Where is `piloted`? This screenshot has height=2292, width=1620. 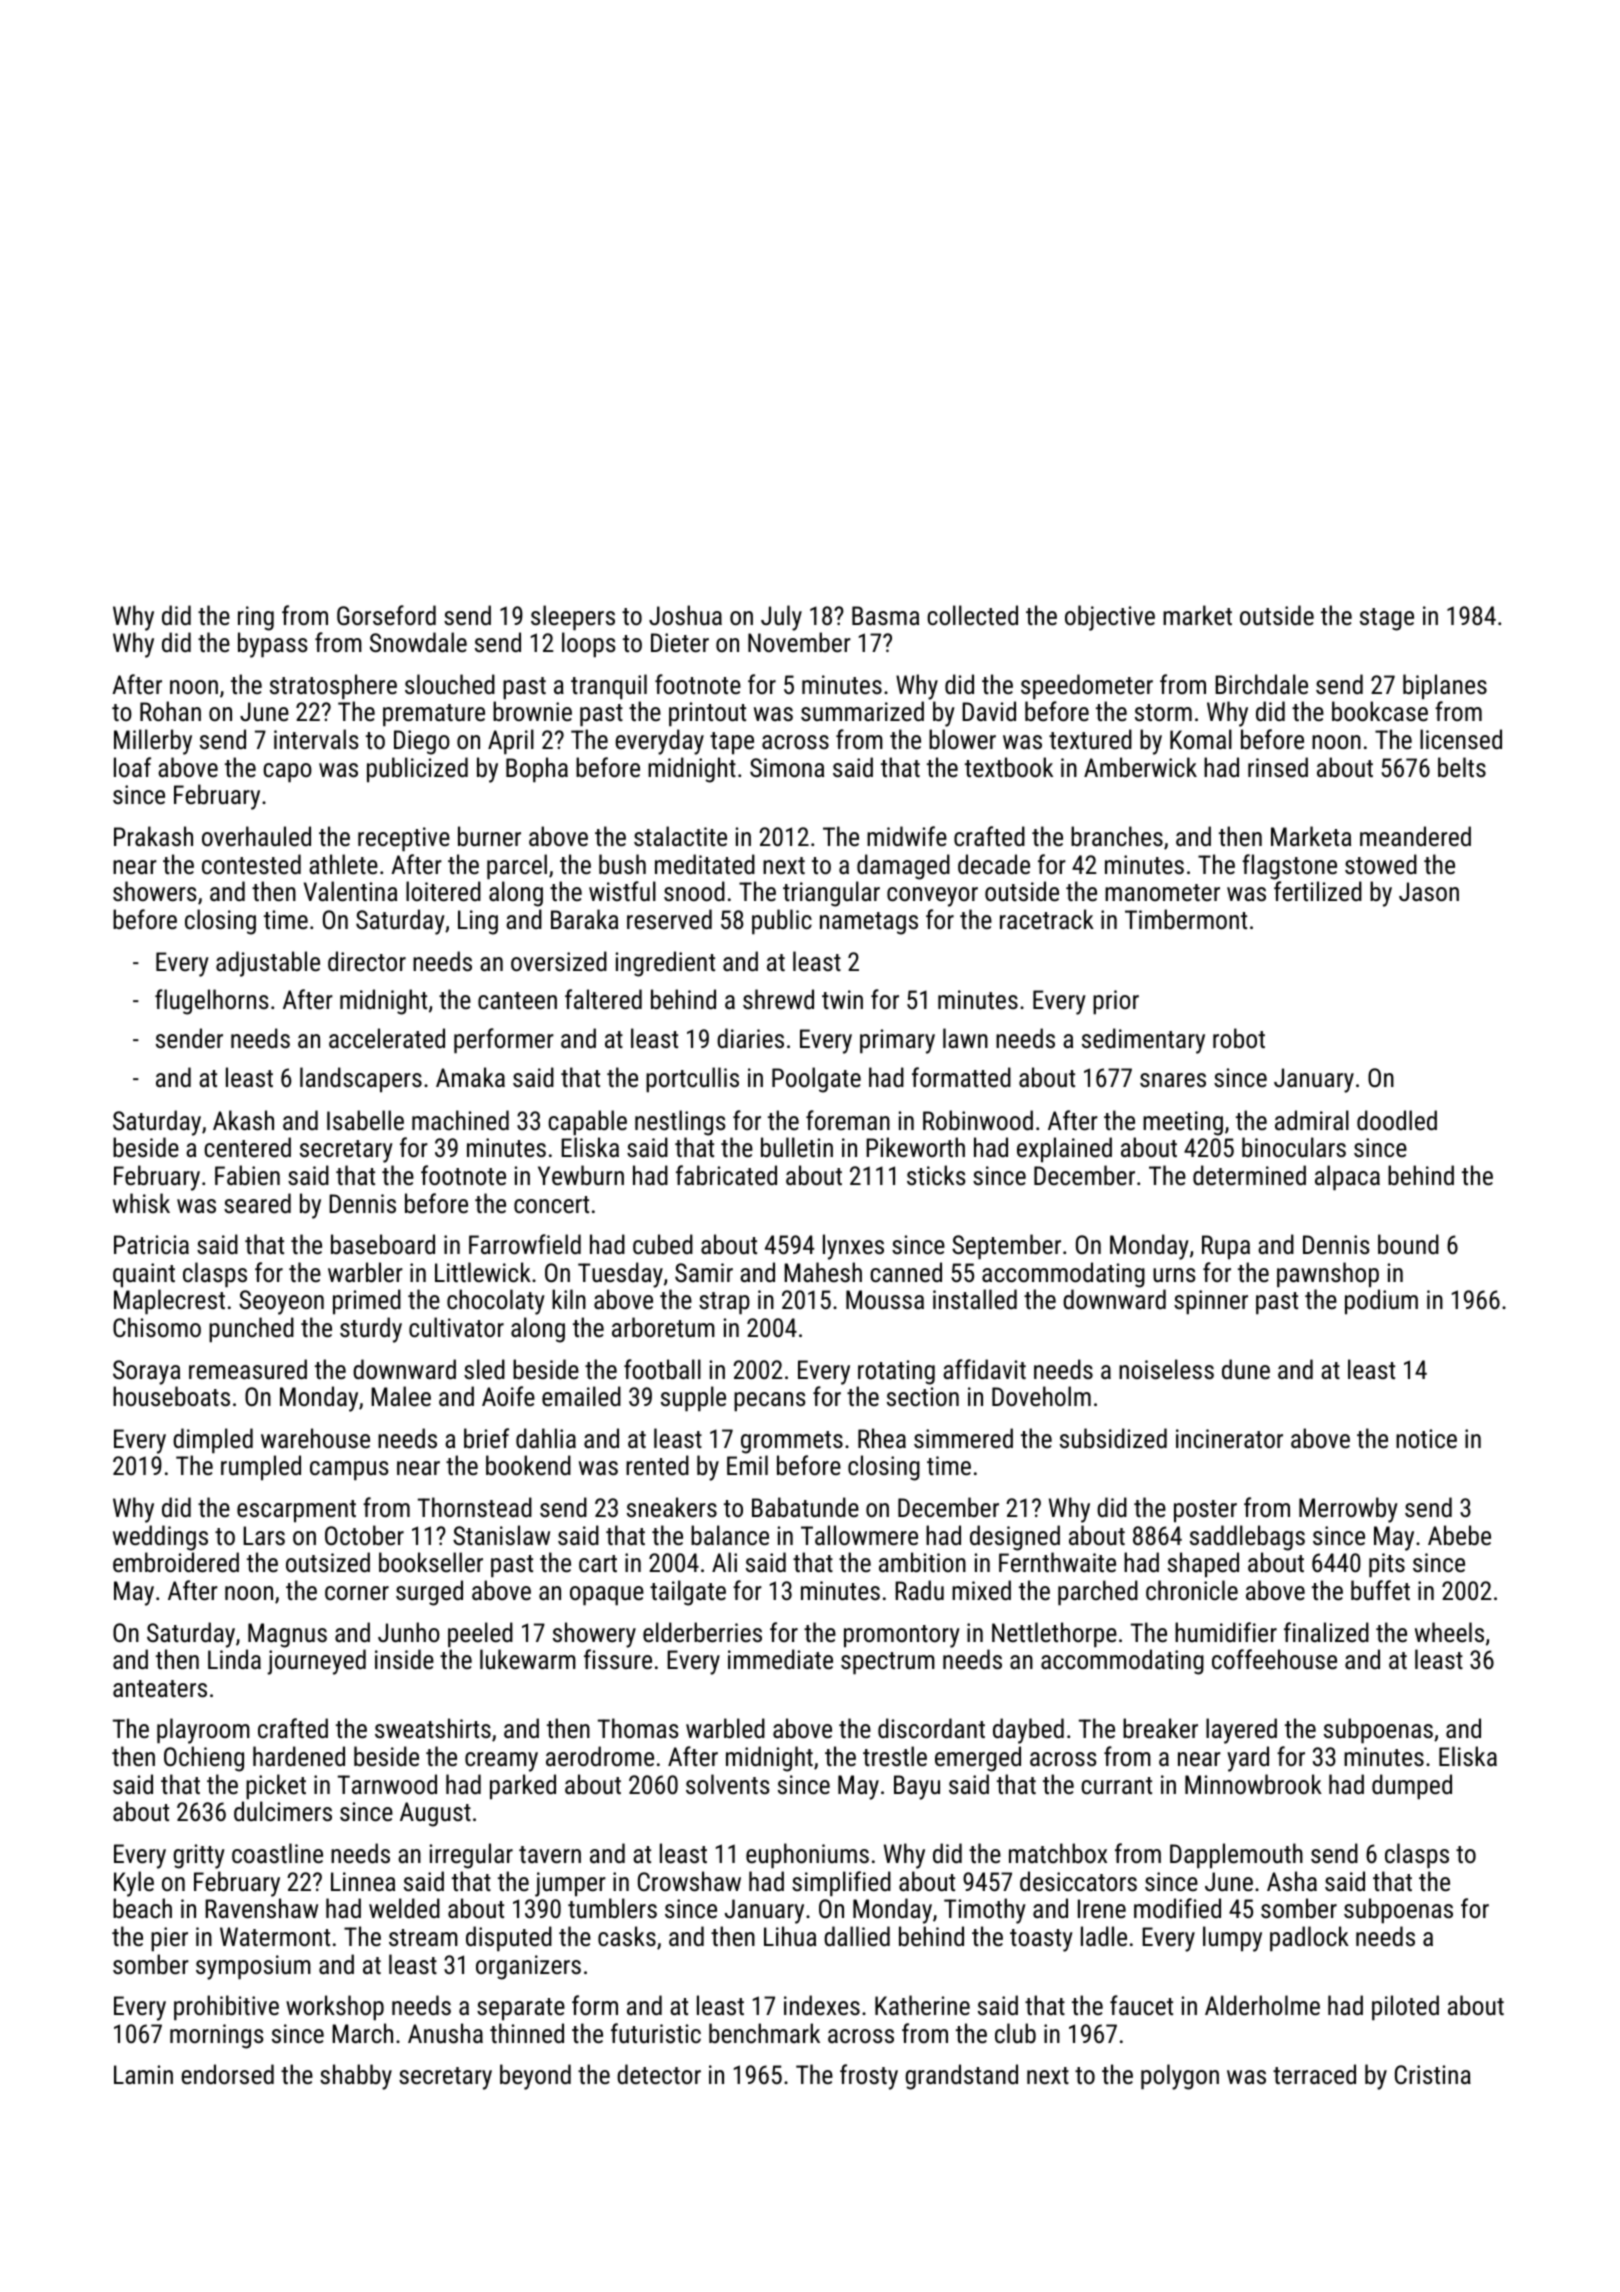
piloted is located at coordinates (1405, 2008).
